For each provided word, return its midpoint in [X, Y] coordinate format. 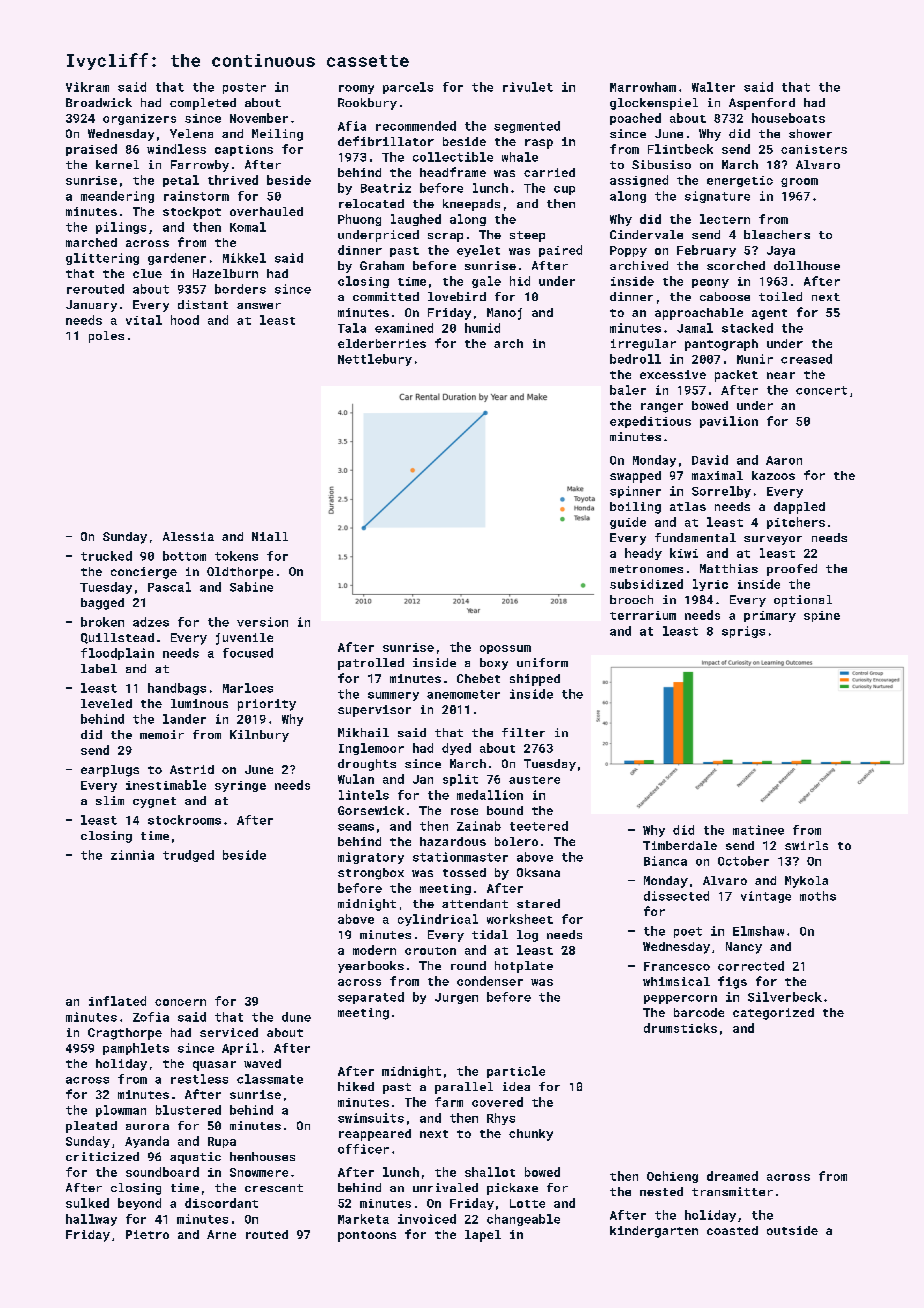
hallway [91, 1220]
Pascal [169, 587]
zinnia [132, 855]
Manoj [504, 314]
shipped [535, 680]
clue [147, 273]
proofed [792, 570]
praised [91, 150]
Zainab [479, 826]
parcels [408, 88]
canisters [814, 149]
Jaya [781, 251]
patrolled [371, 664]
